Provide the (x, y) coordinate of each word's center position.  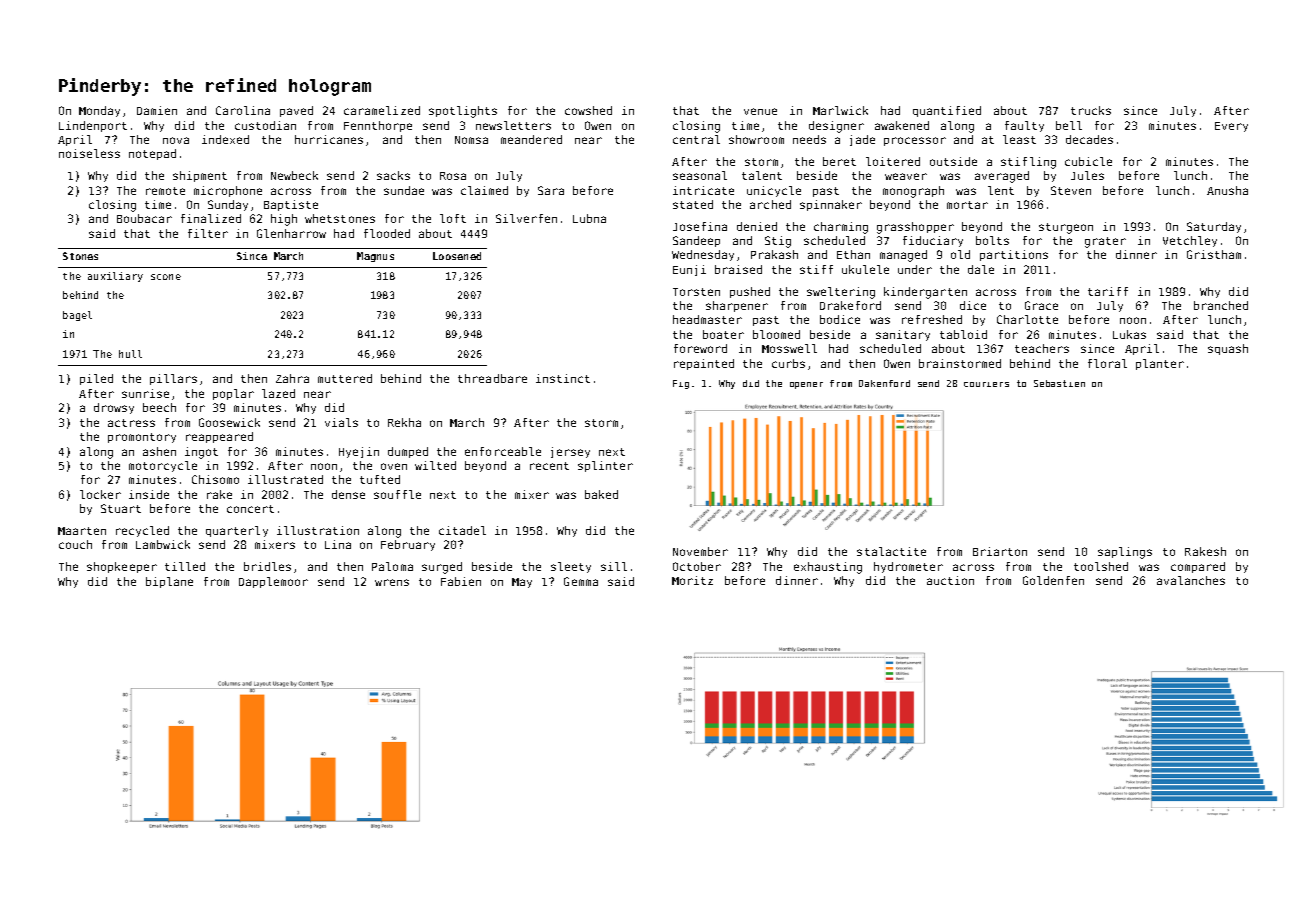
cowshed (588, 110)
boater (723, 334)
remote (165, 191)
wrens (392, 582)
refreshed (932, 319)
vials (341, 422)
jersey (570, 452)
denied (757, 226)
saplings (1125, 553)
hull (130, 354)
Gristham (1214, 254)
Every (1231, 127)
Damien (157, 110)
